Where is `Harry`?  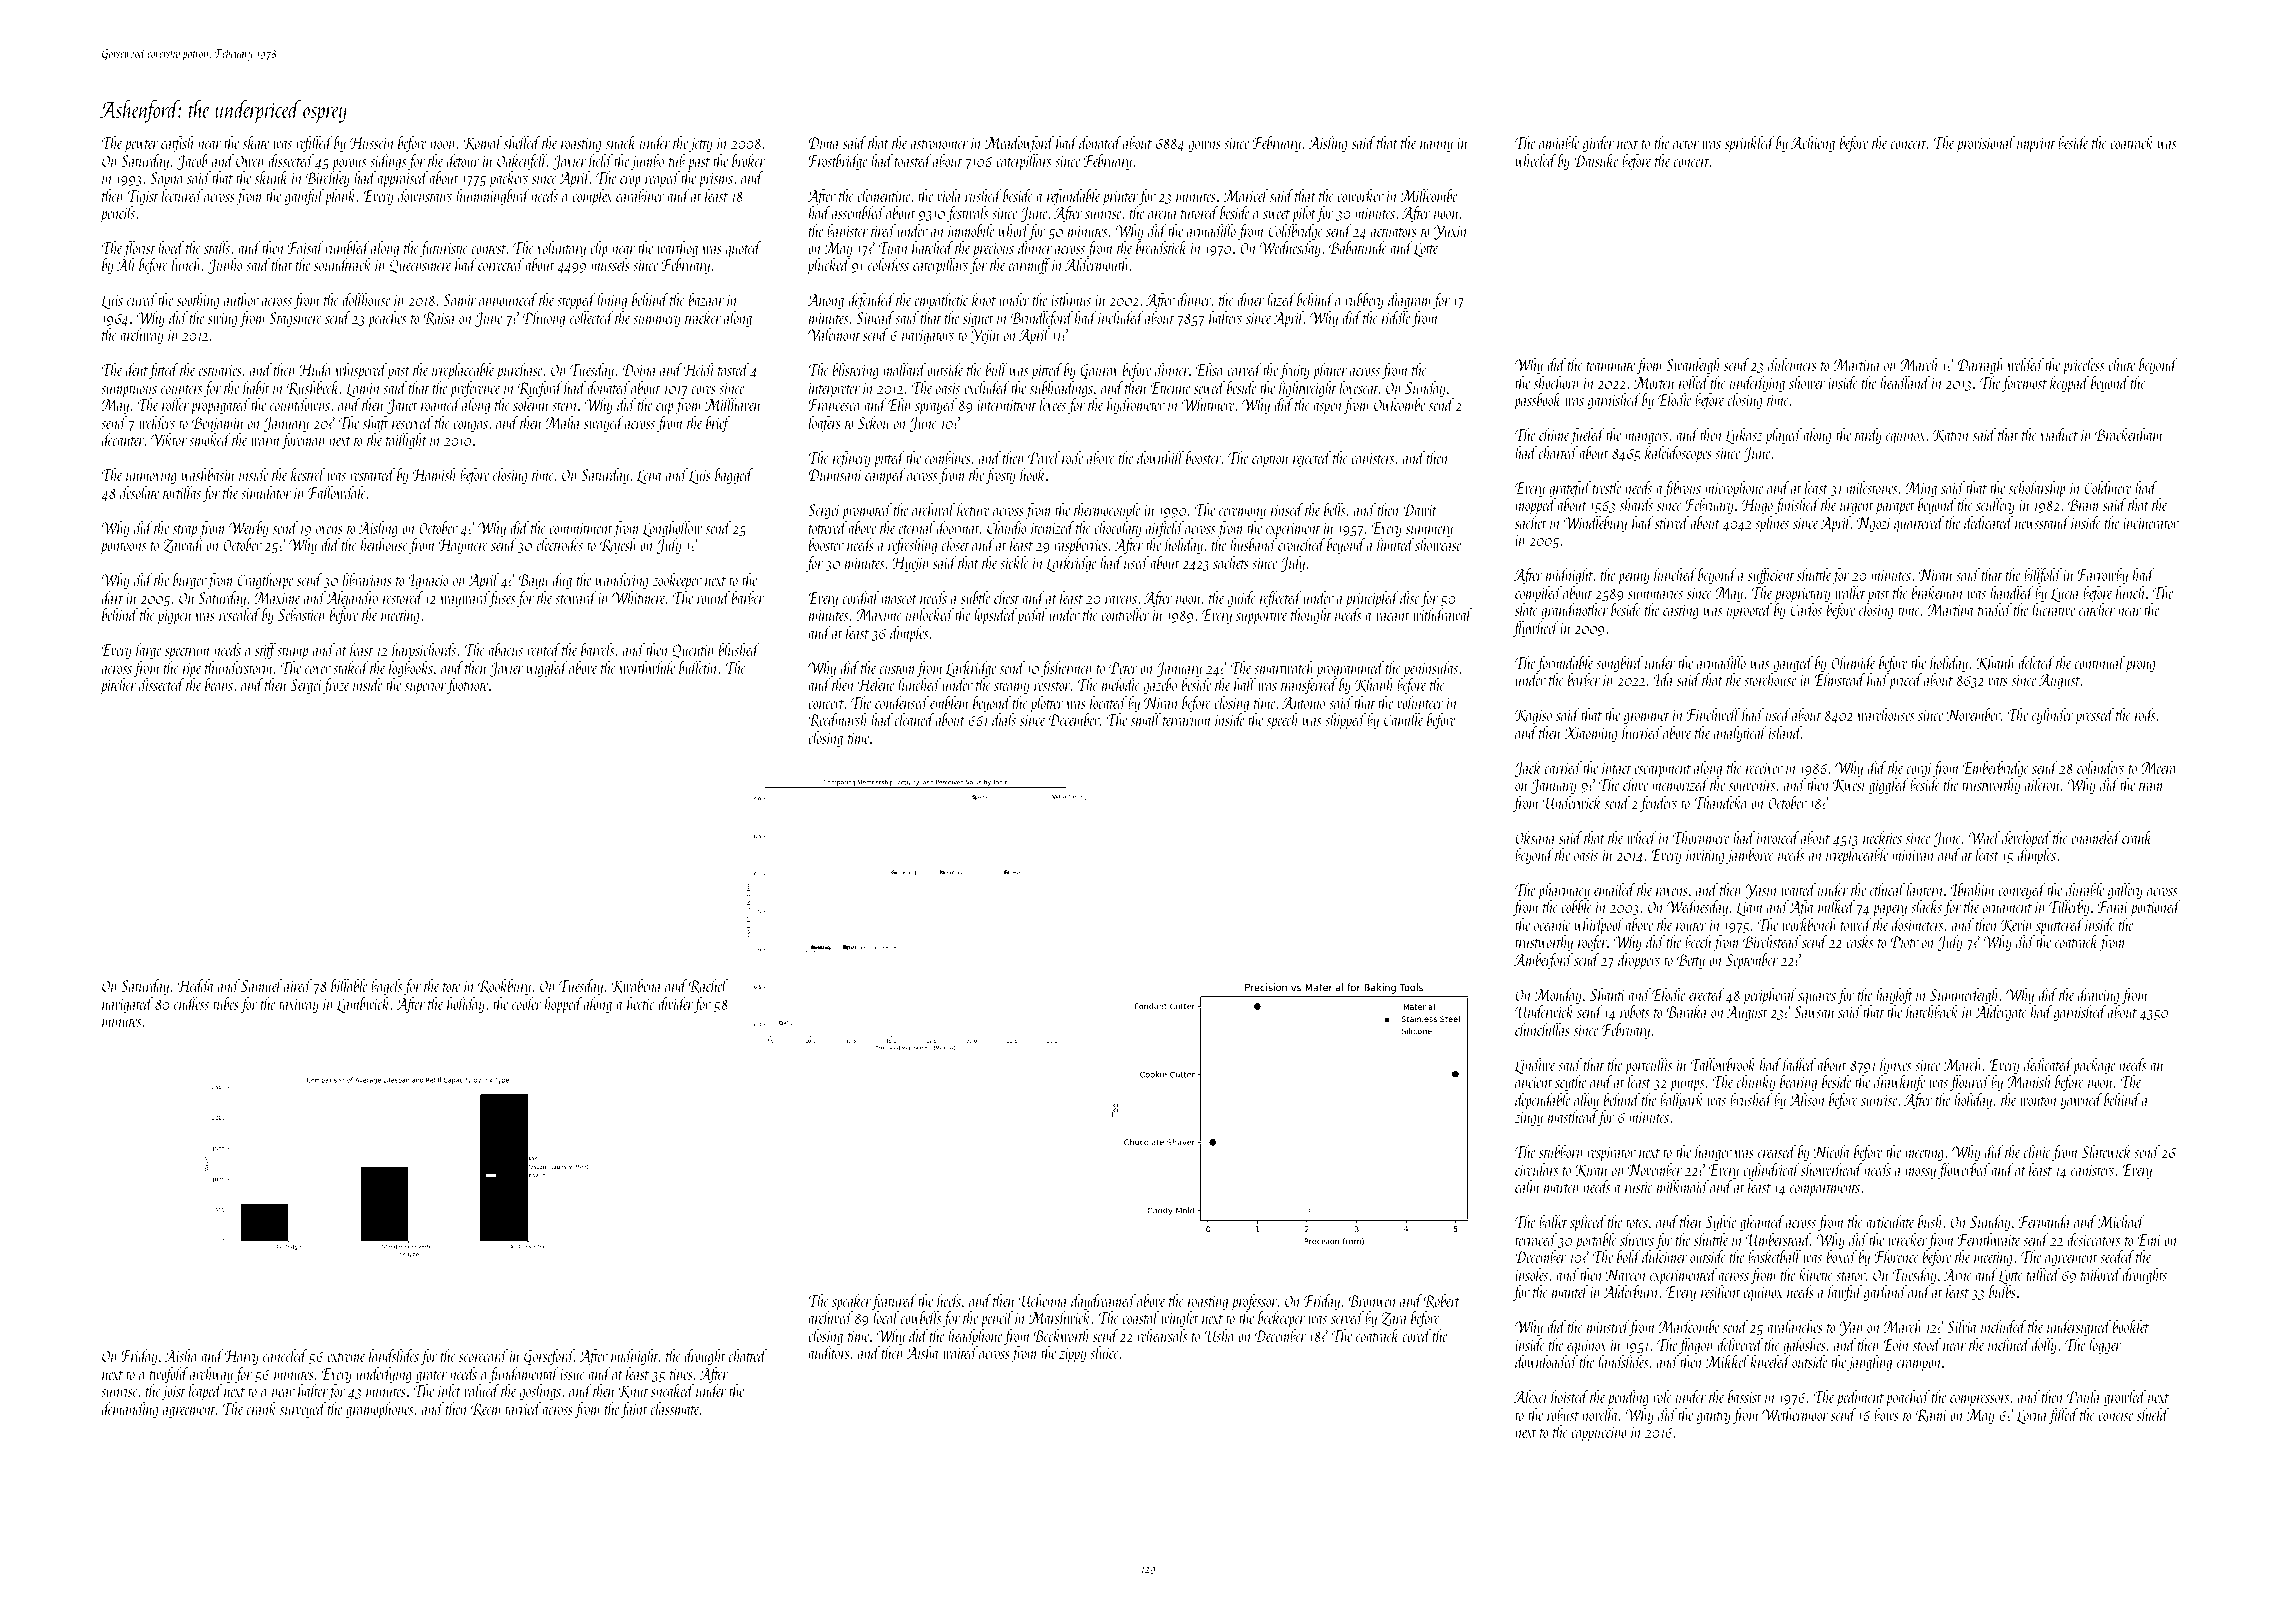 Harry is located at coordinates (242, 1358).
